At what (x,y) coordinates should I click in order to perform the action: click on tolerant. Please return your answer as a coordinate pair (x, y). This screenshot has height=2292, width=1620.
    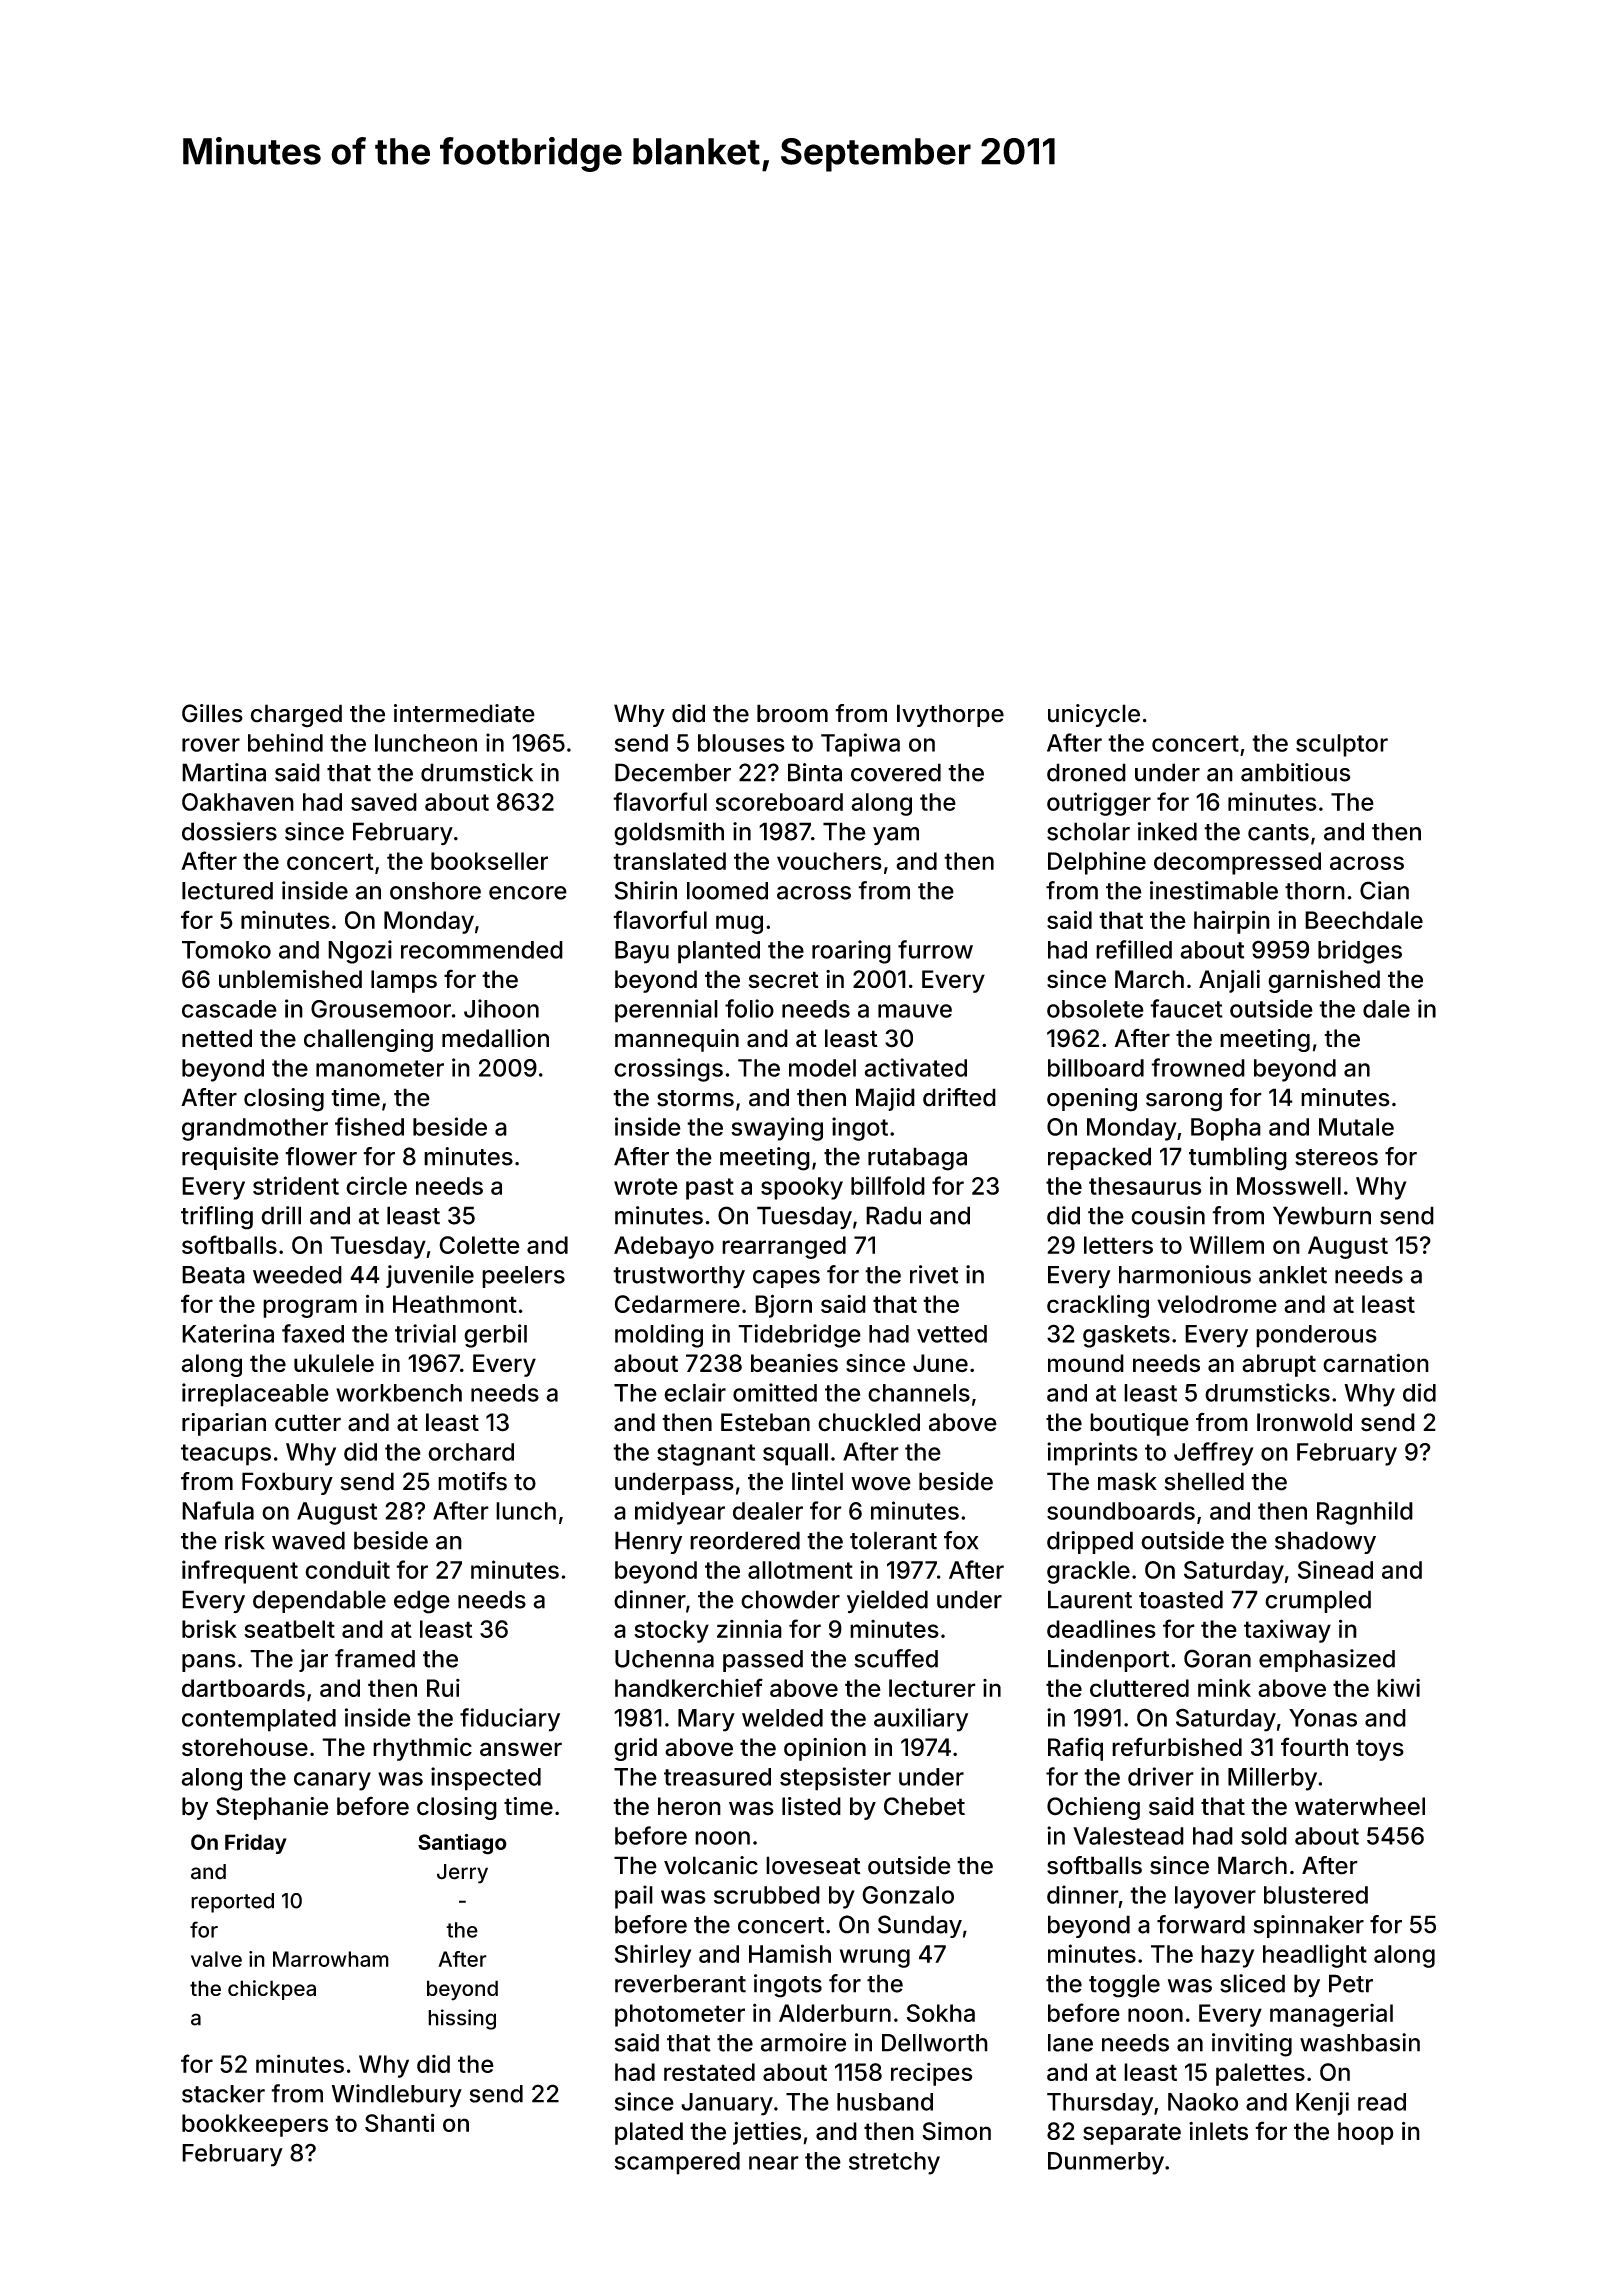
    Looking at the image, I should click on (893, 1540).
